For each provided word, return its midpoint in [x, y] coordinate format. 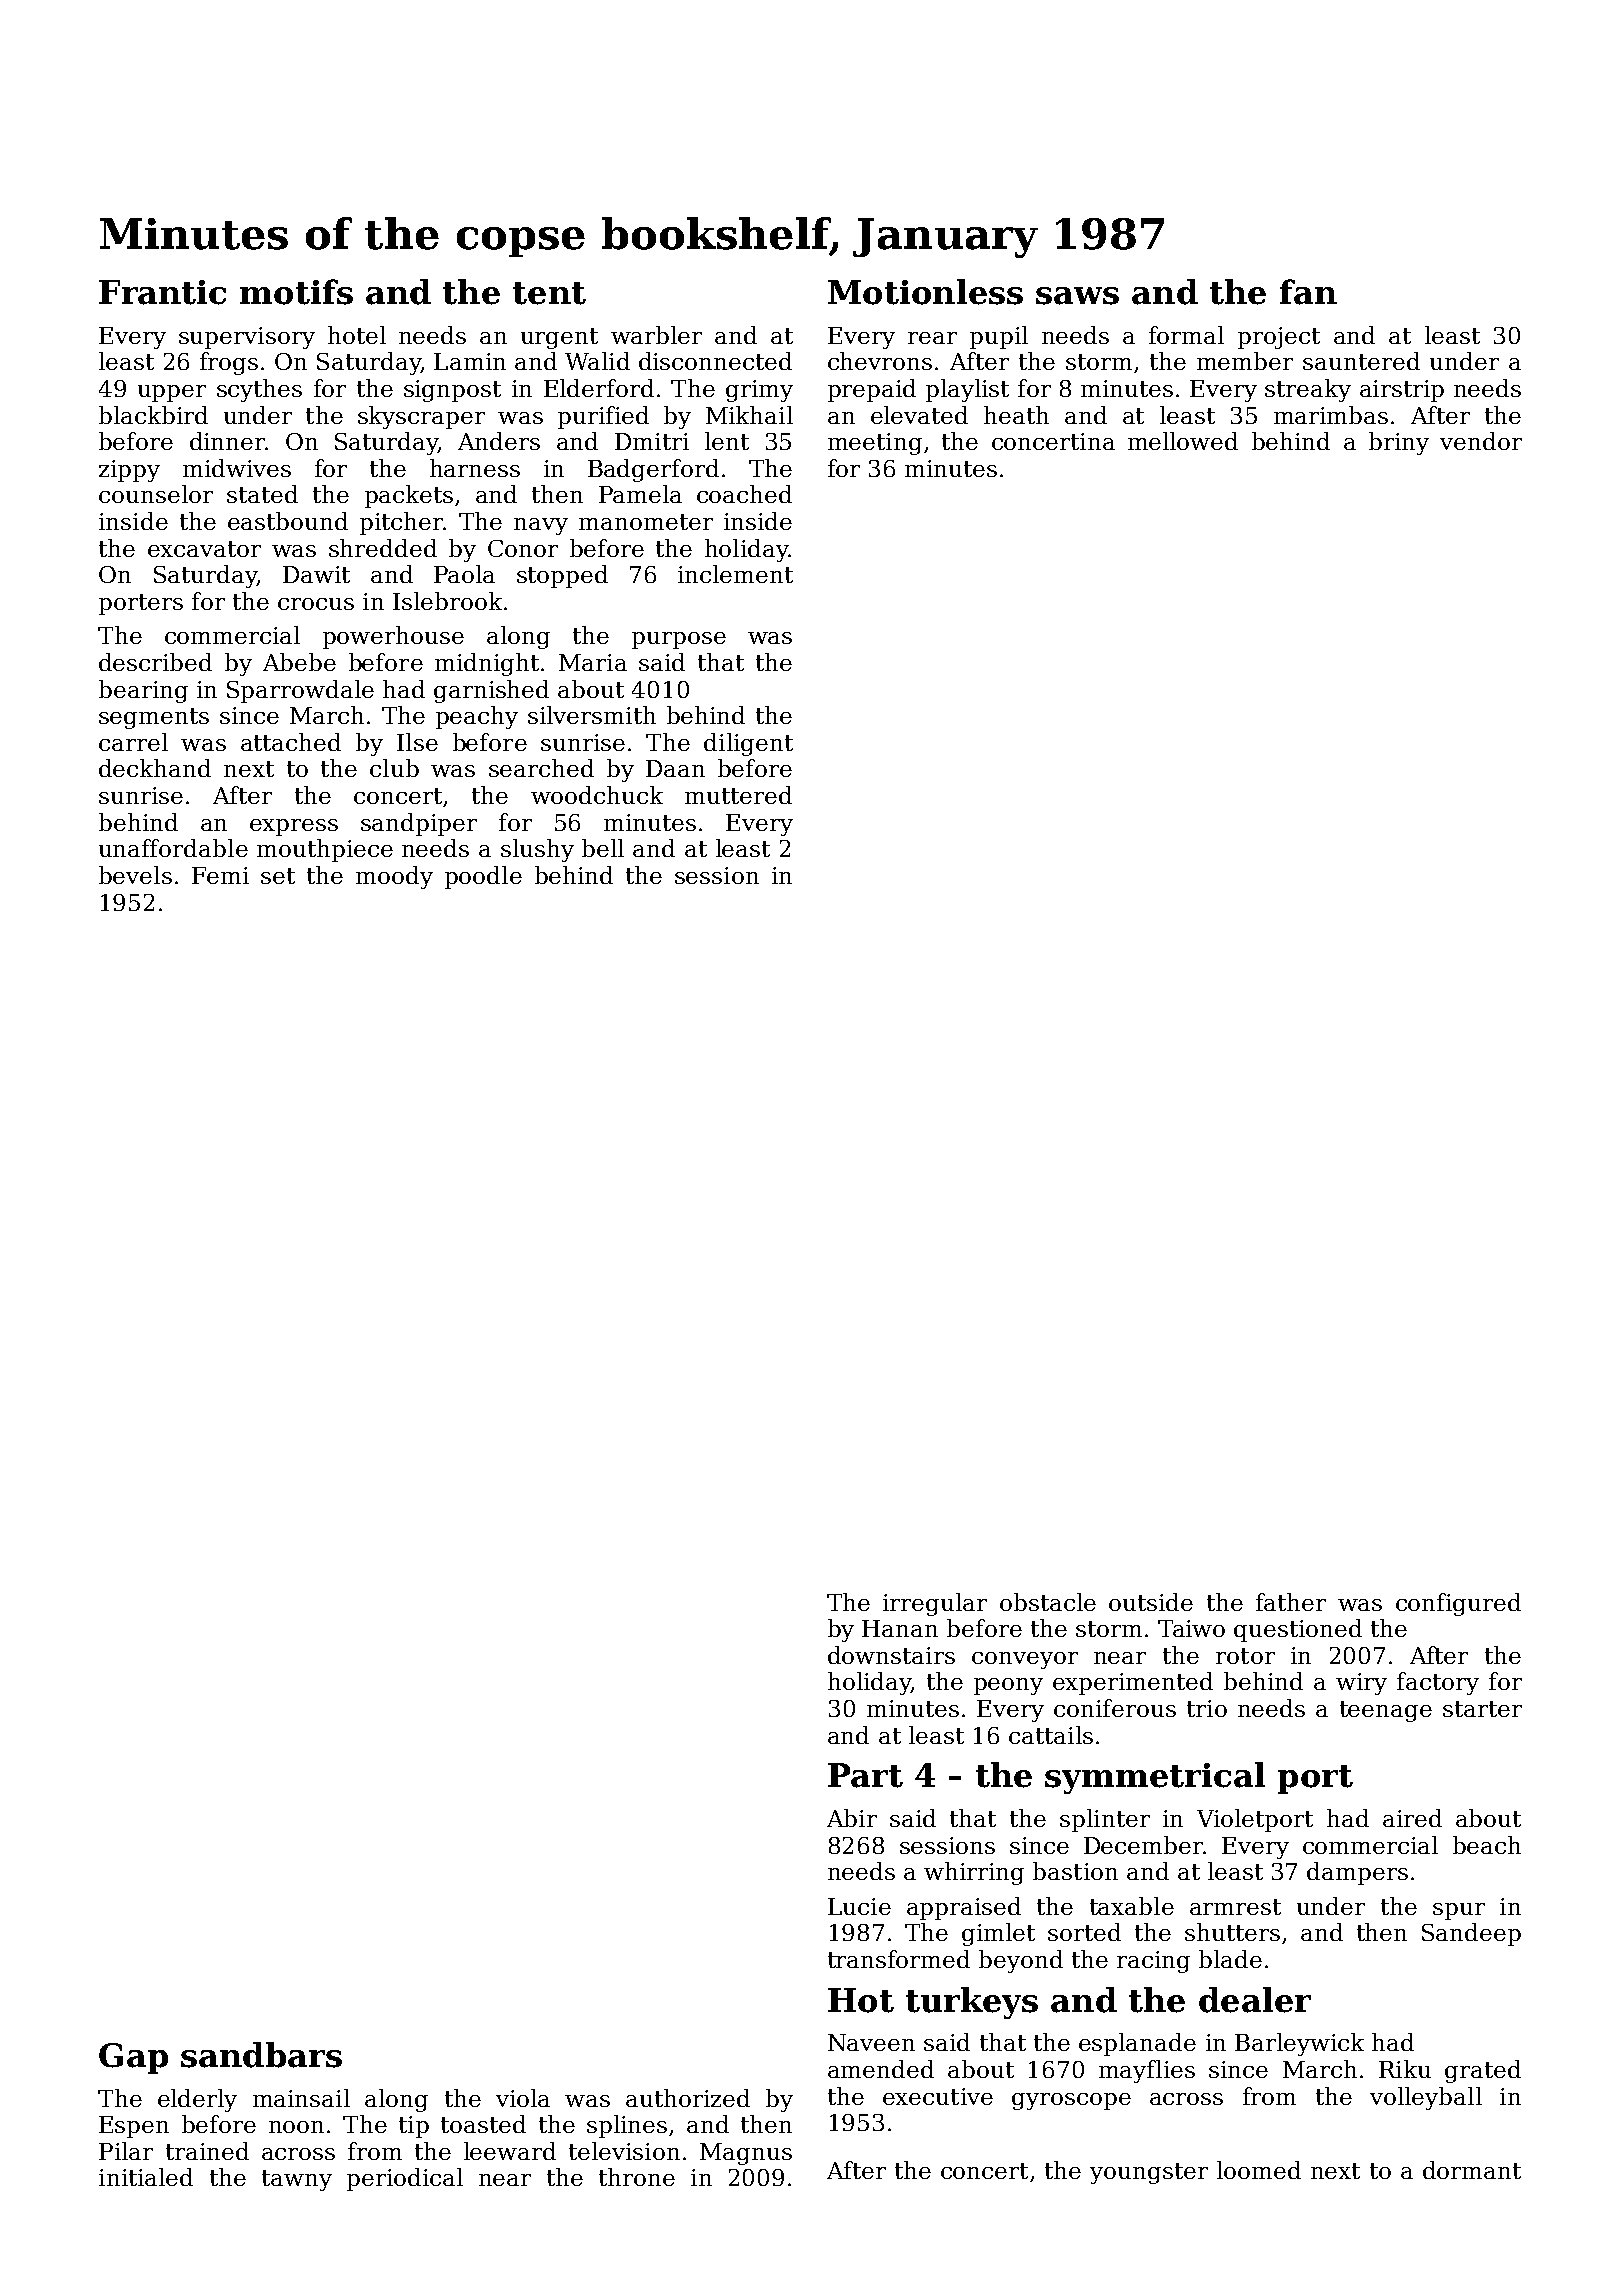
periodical [405, 2179]
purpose [679, 640]
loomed [1259, 2170]
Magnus [746, 2154]
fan [1308, 292]
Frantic [162, 292]
